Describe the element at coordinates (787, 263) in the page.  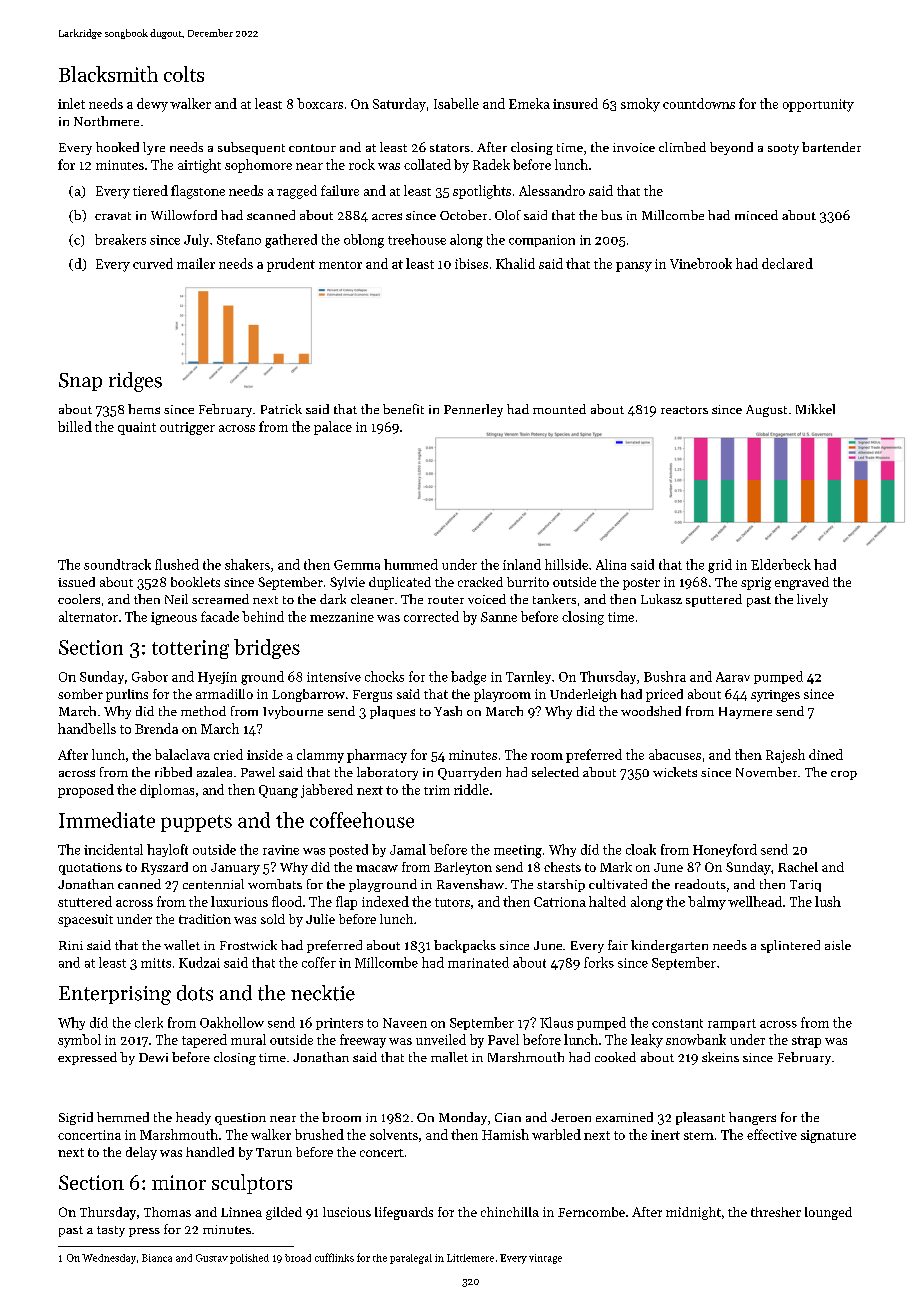
I see `declared` at that location.
